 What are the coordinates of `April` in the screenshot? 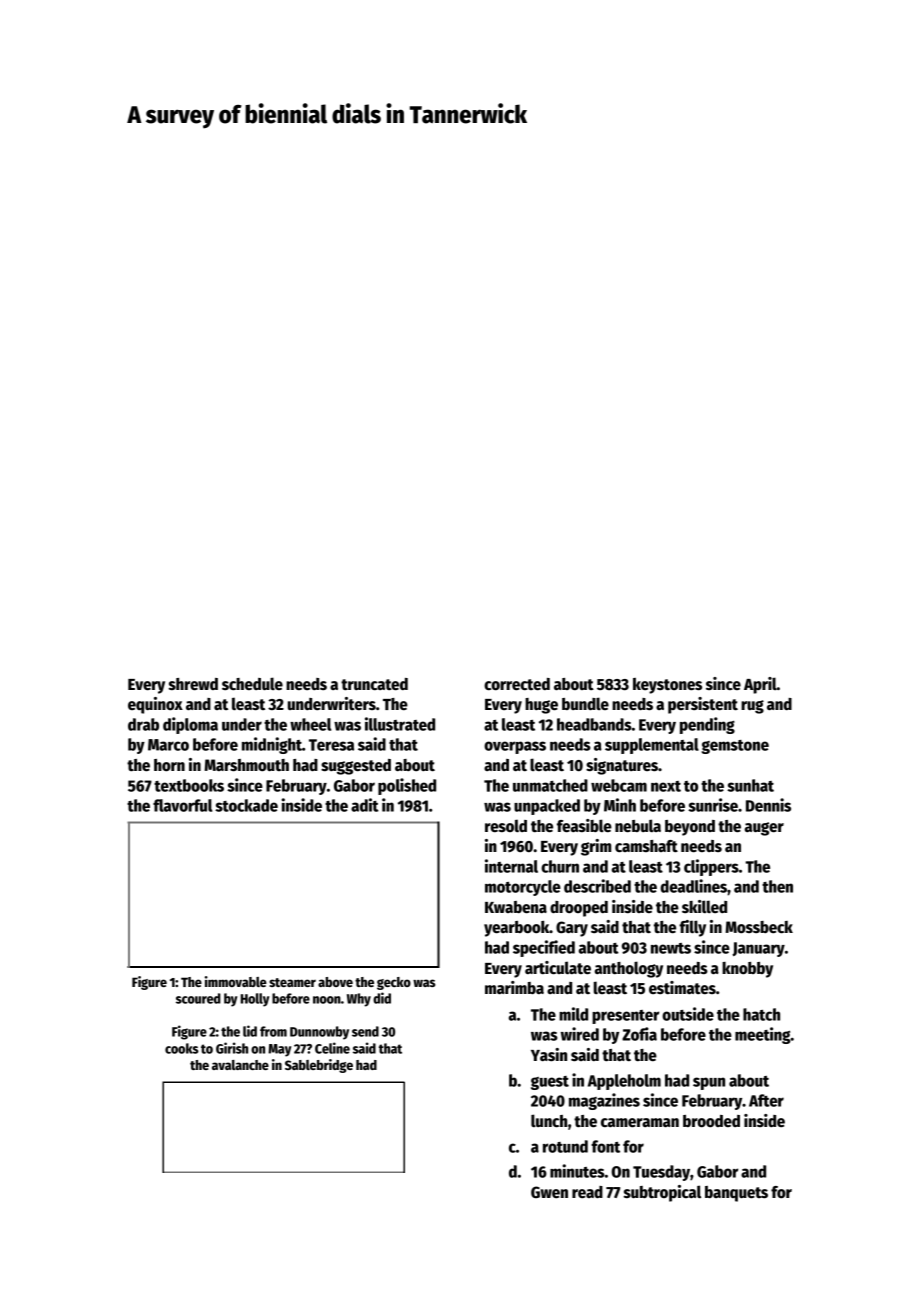 It's located at (760, 685).
